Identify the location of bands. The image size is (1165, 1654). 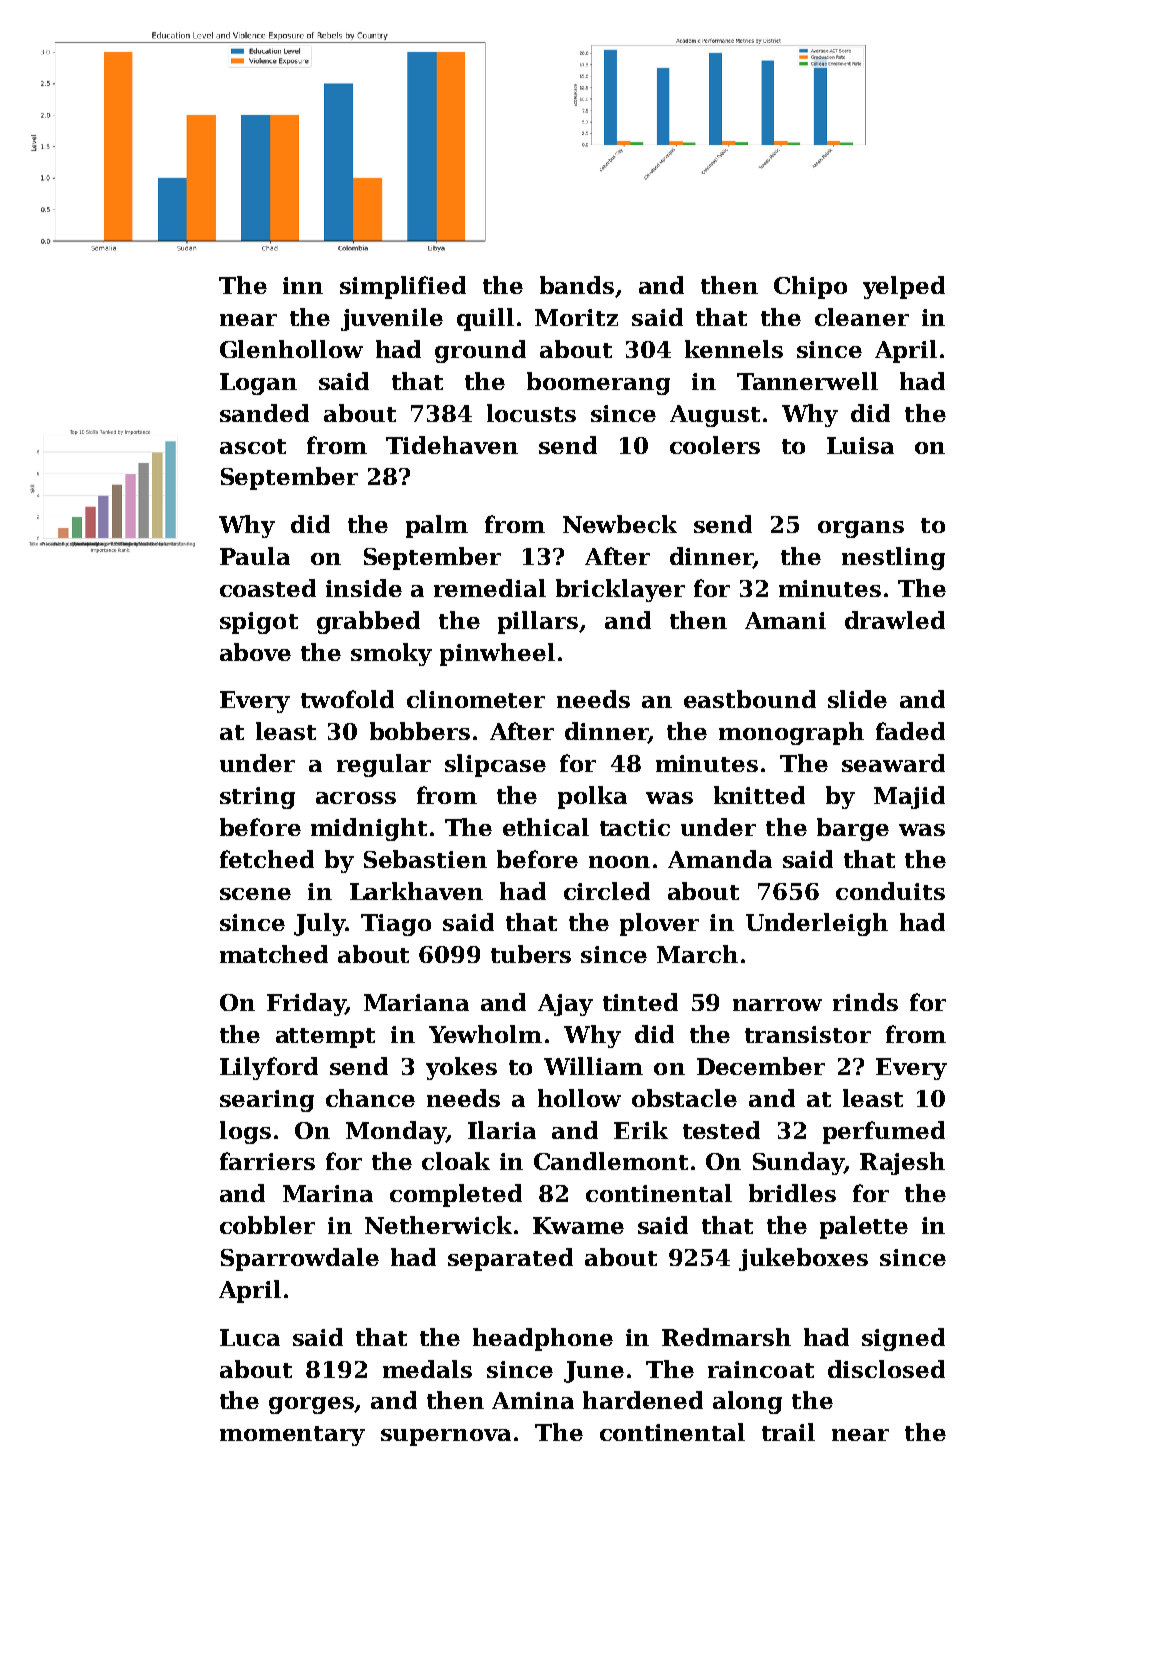
(577, 285).
